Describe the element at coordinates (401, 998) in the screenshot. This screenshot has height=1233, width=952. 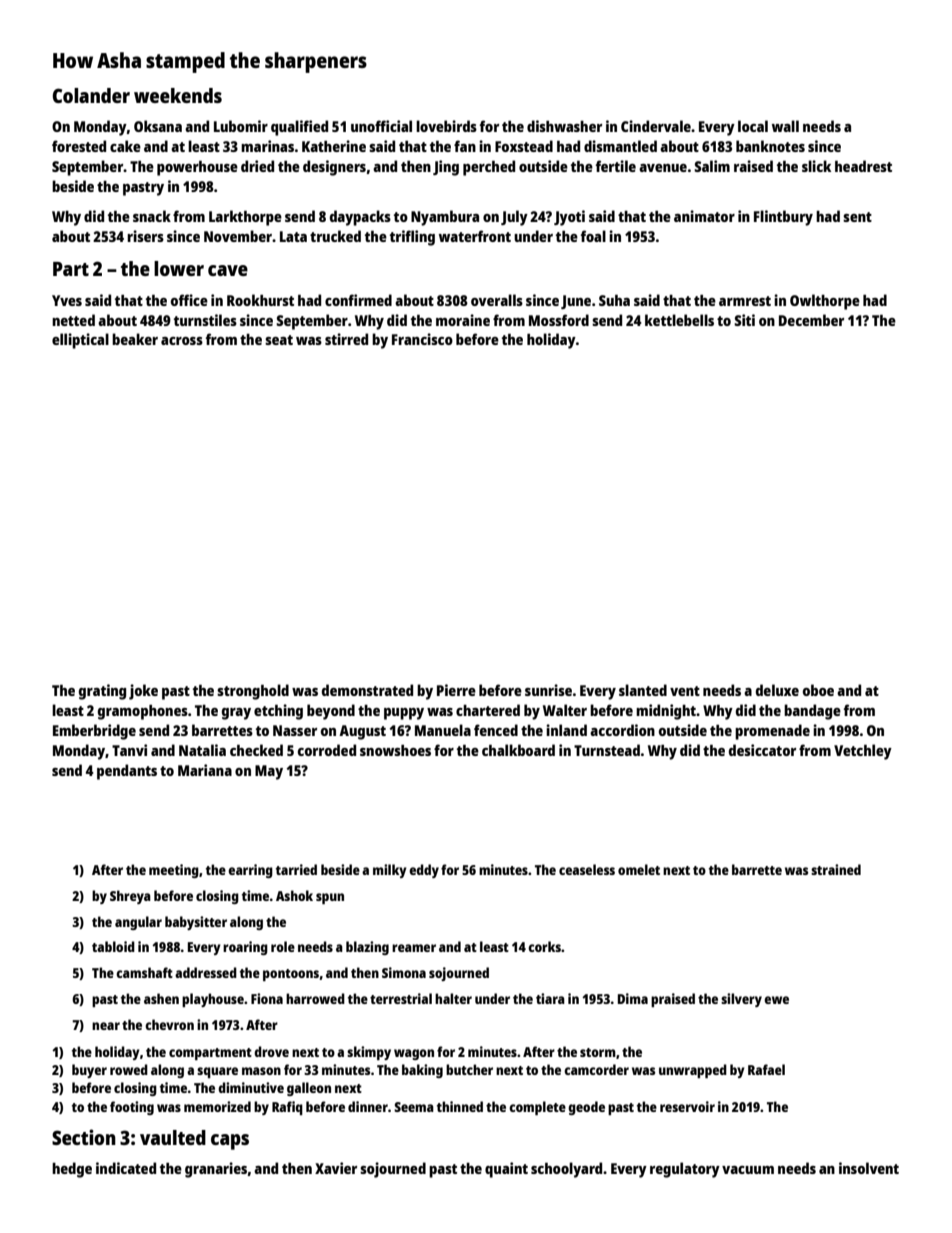
I see `terrestrial` at that location.
